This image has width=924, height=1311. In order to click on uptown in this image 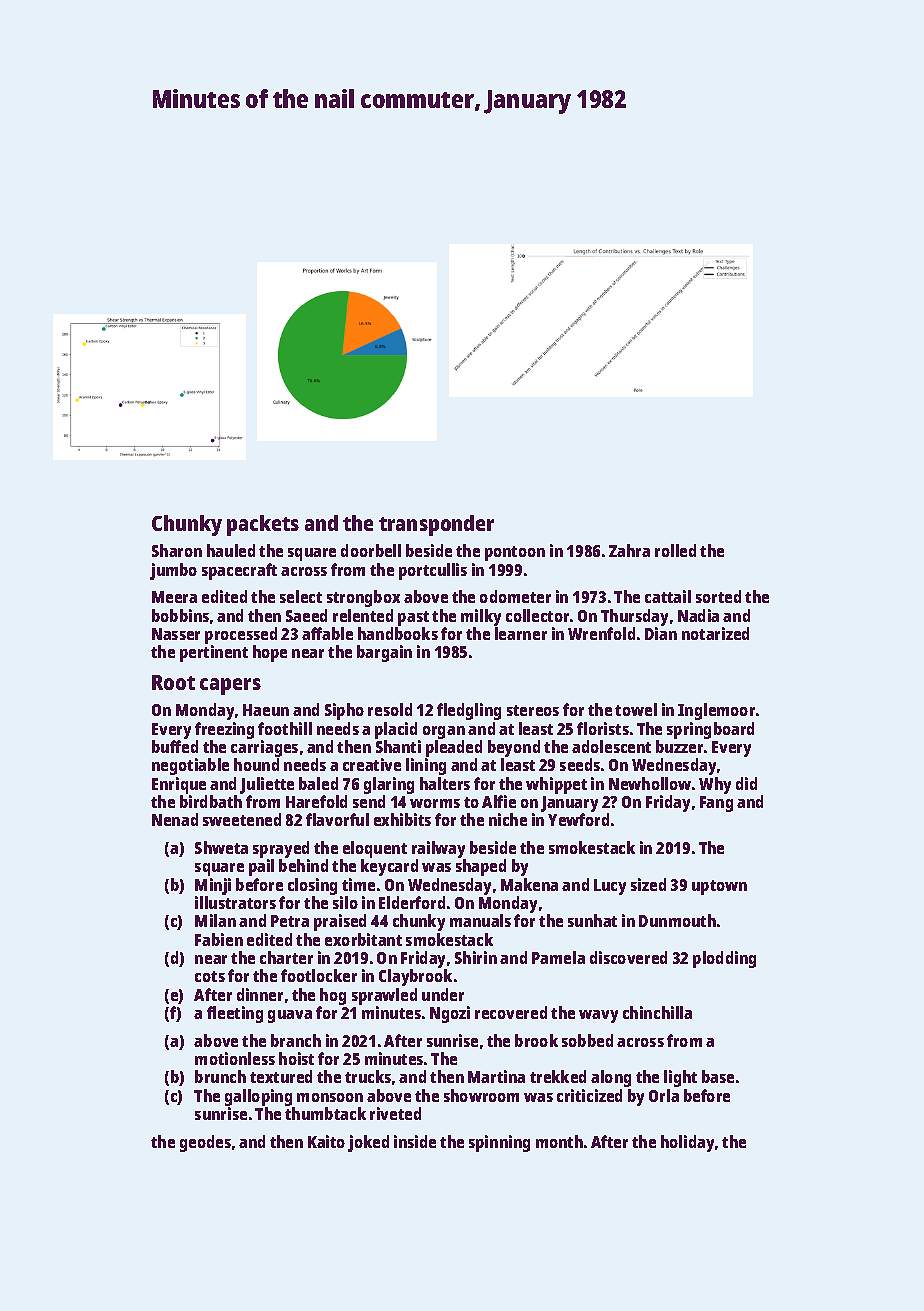, I will do `click(719, 887)`.
